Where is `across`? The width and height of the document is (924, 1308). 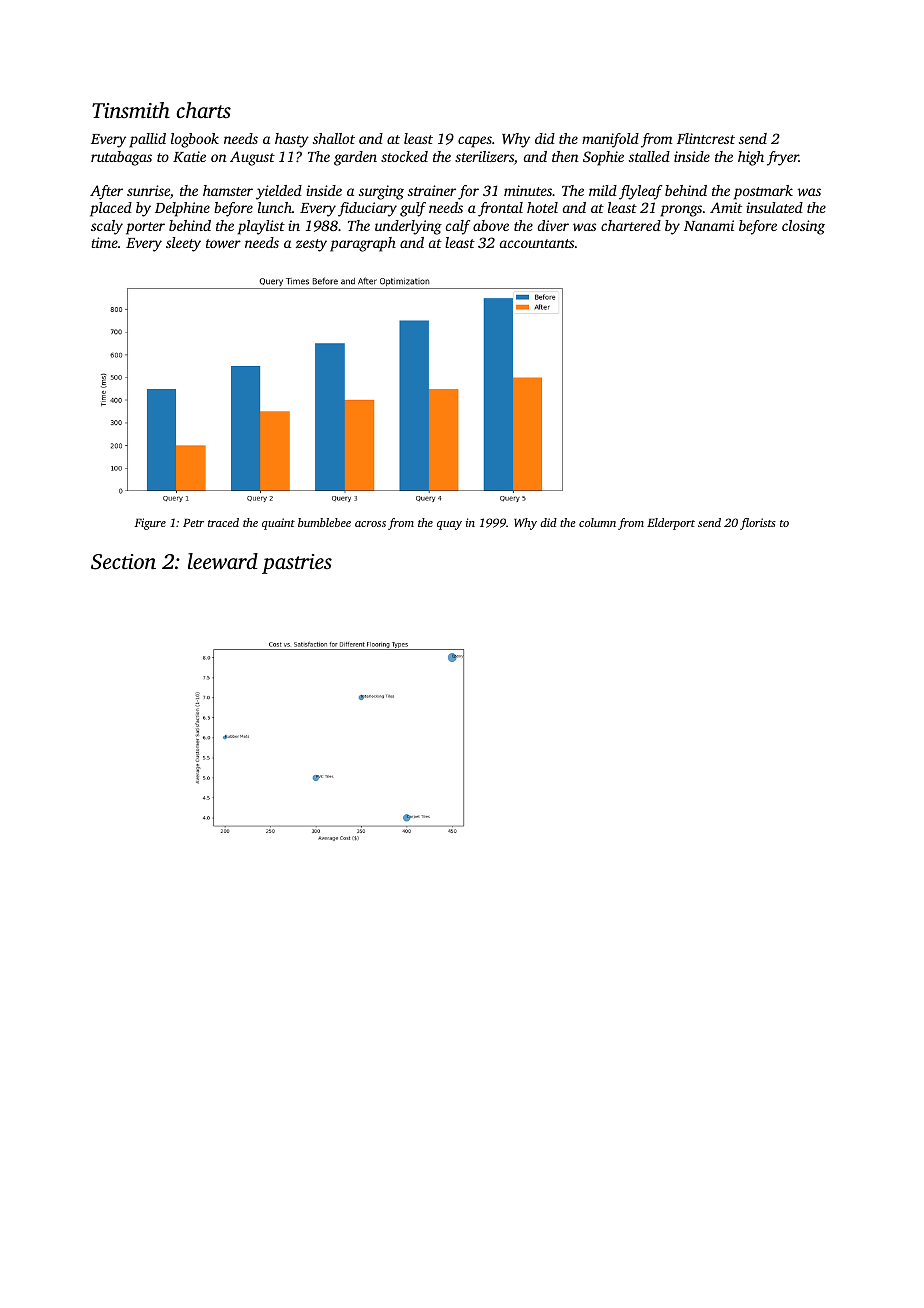
across is located at coordinates (370, 524).
